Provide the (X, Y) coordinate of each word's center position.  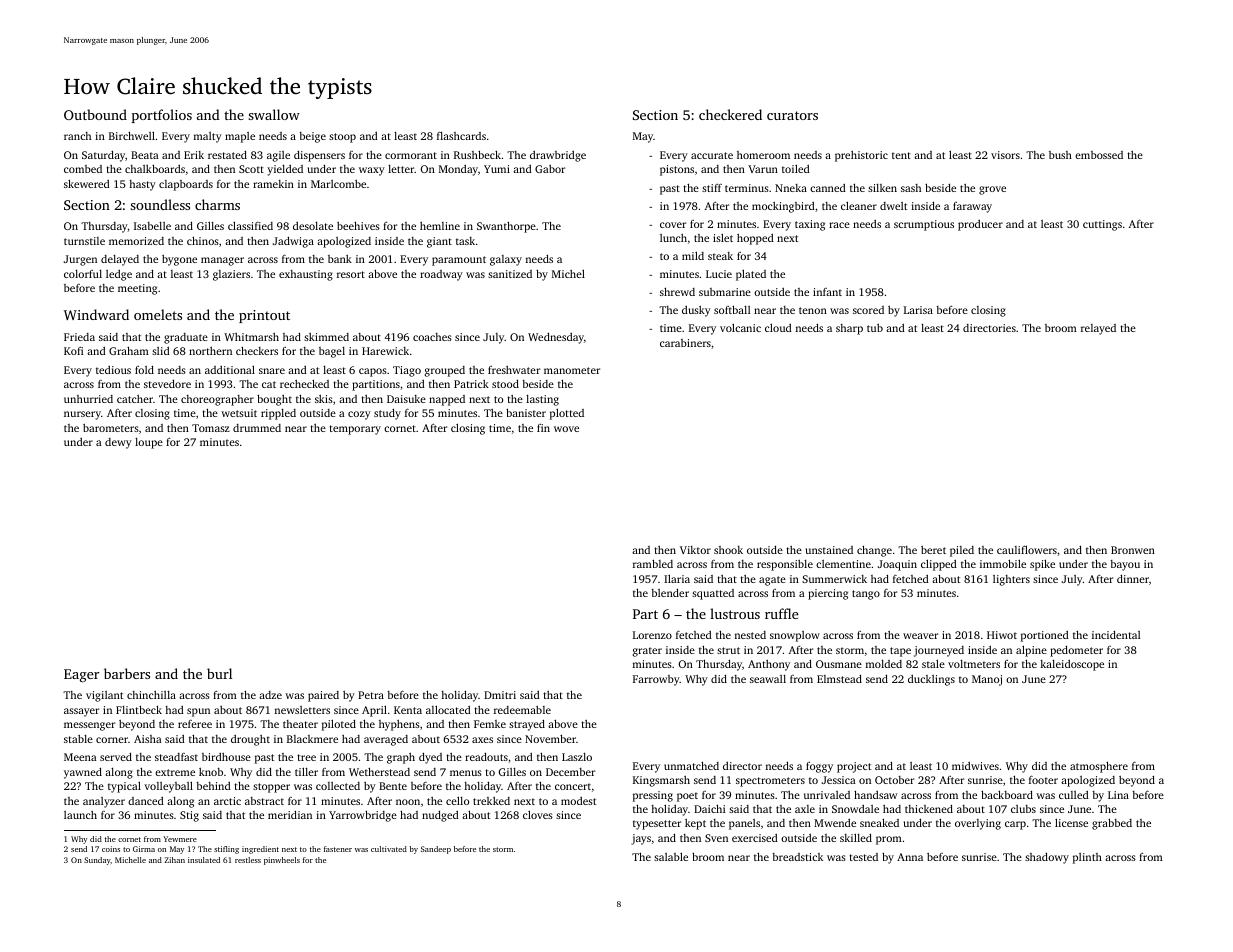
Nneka (791, 188)
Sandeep (436, 850)
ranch (77, 136)
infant (827, 292)
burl (219, 673)
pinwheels (282, 861)
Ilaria (677, 578)
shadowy (1047, 858)
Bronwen (1133, 550)
